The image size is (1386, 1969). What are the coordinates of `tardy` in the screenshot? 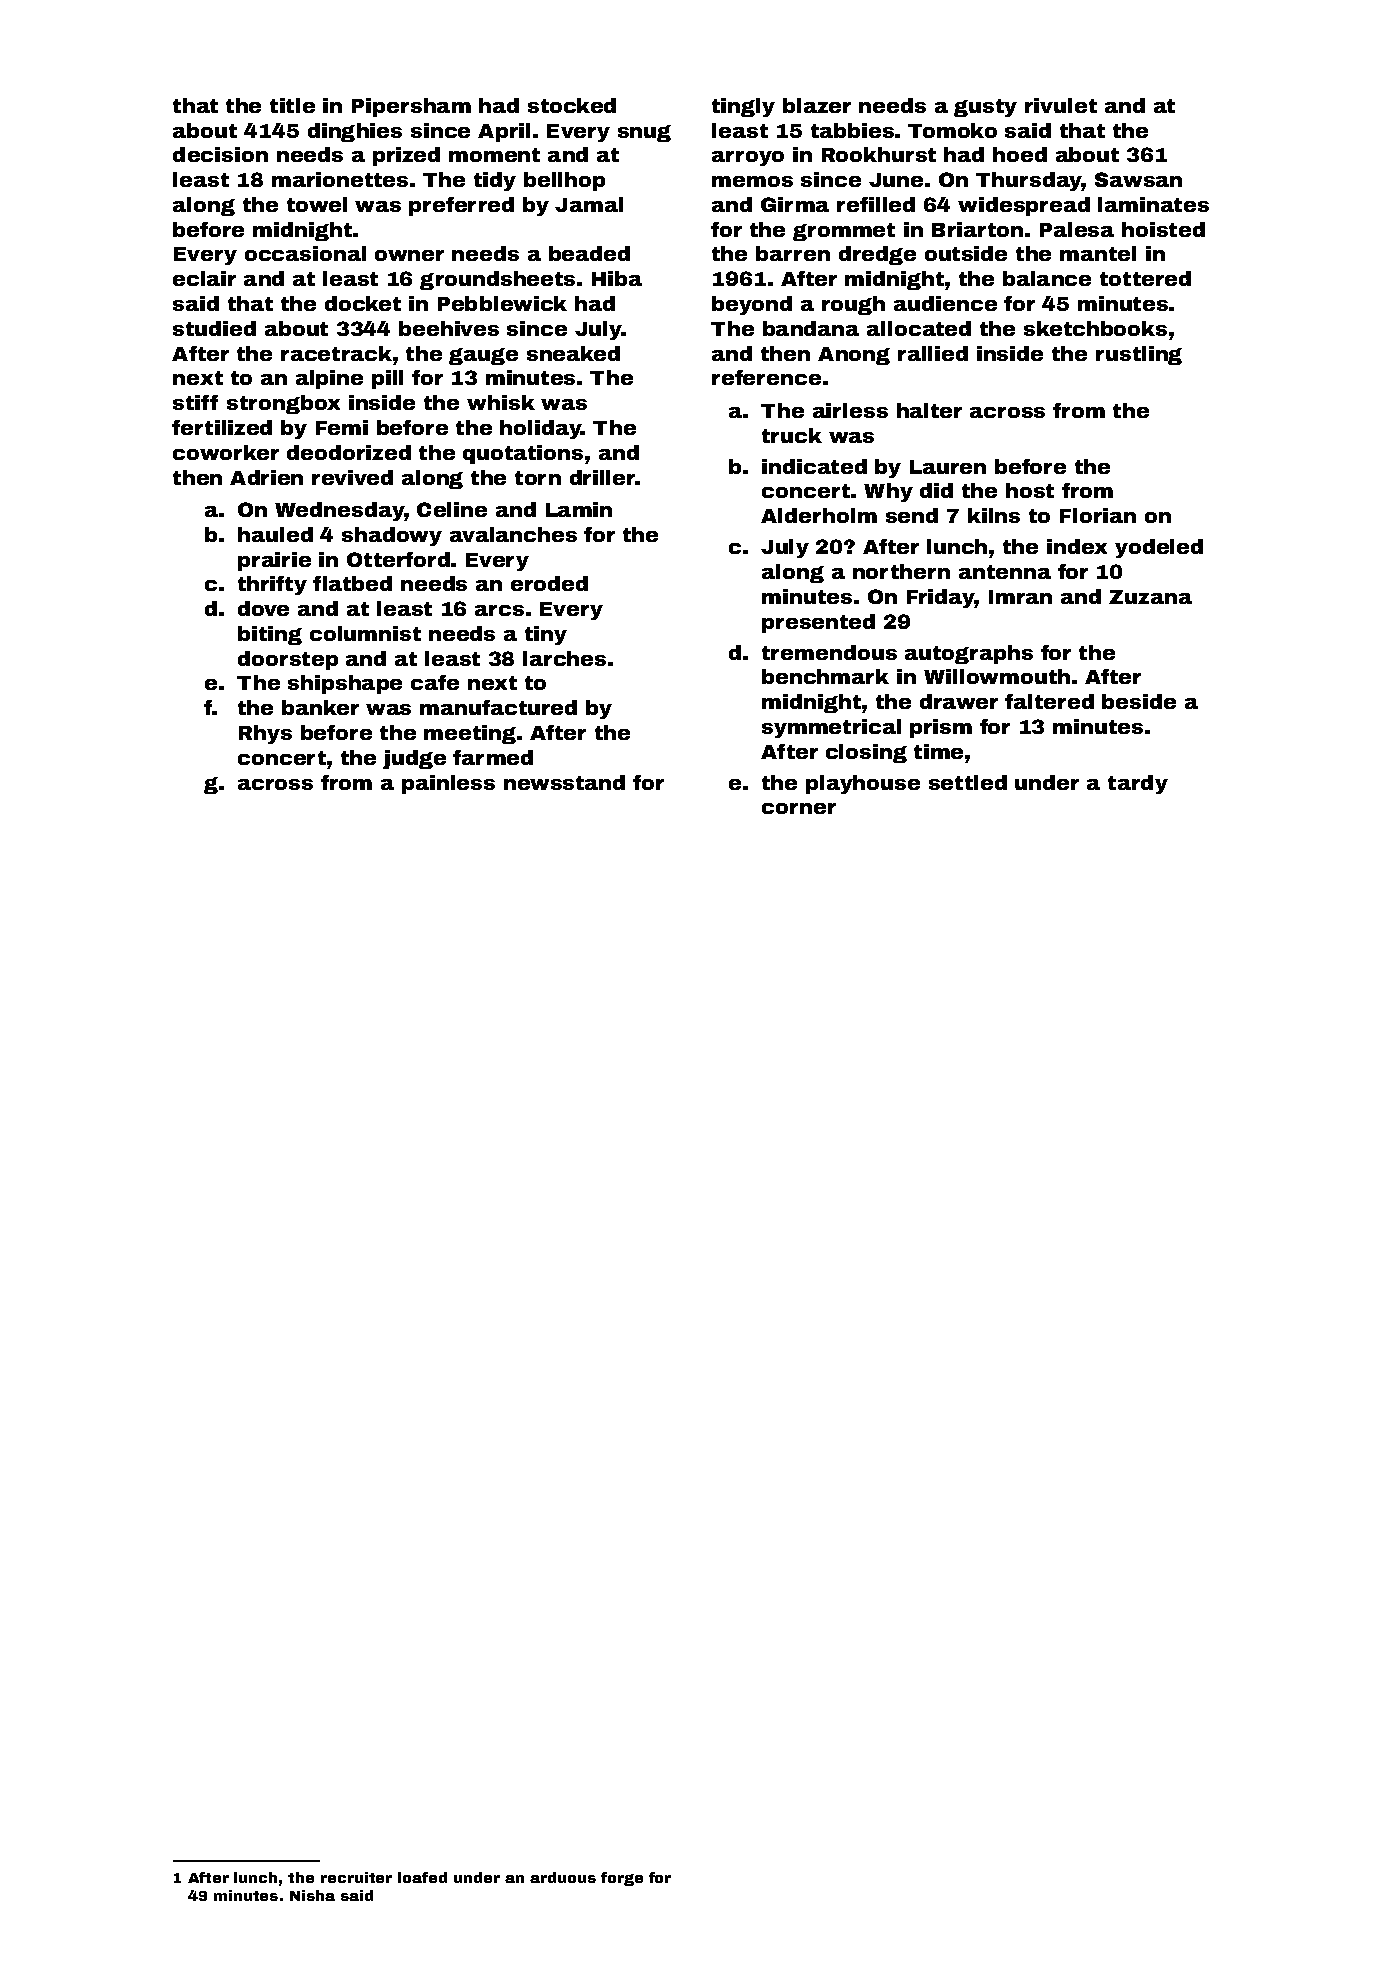 It's located at (1138, 784).
